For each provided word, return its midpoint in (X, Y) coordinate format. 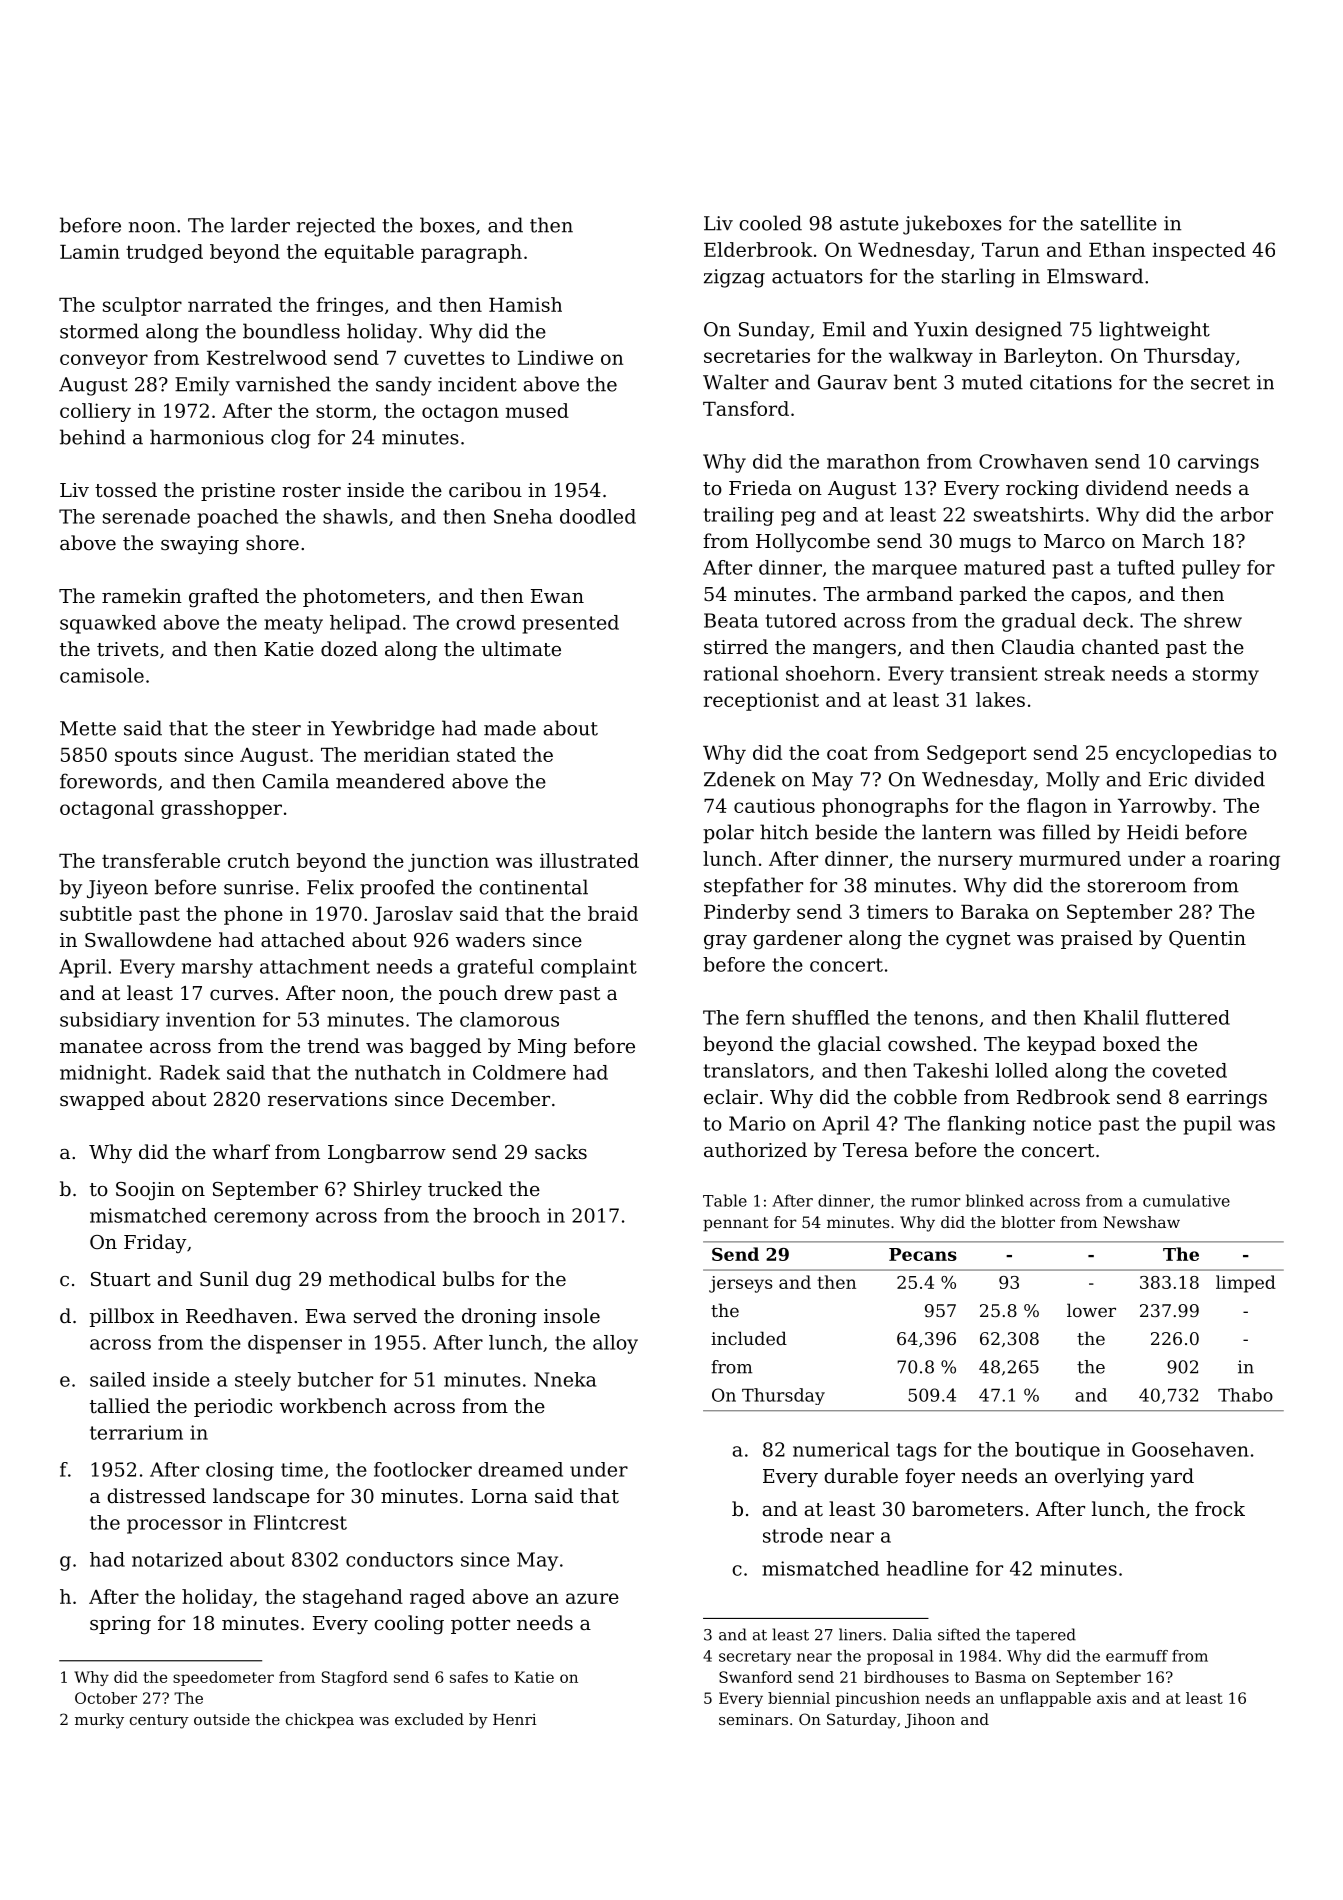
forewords (108, 781)
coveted (1189, 1070)
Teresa (875, 1150)
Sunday (774, 331)
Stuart (121, 1279)
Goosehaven (1190, 1449)
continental (533, 887)
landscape (261, 1497)
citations (1071, 382)
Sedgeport (977, 754)
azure (592, 1598)
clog (291, 439)
